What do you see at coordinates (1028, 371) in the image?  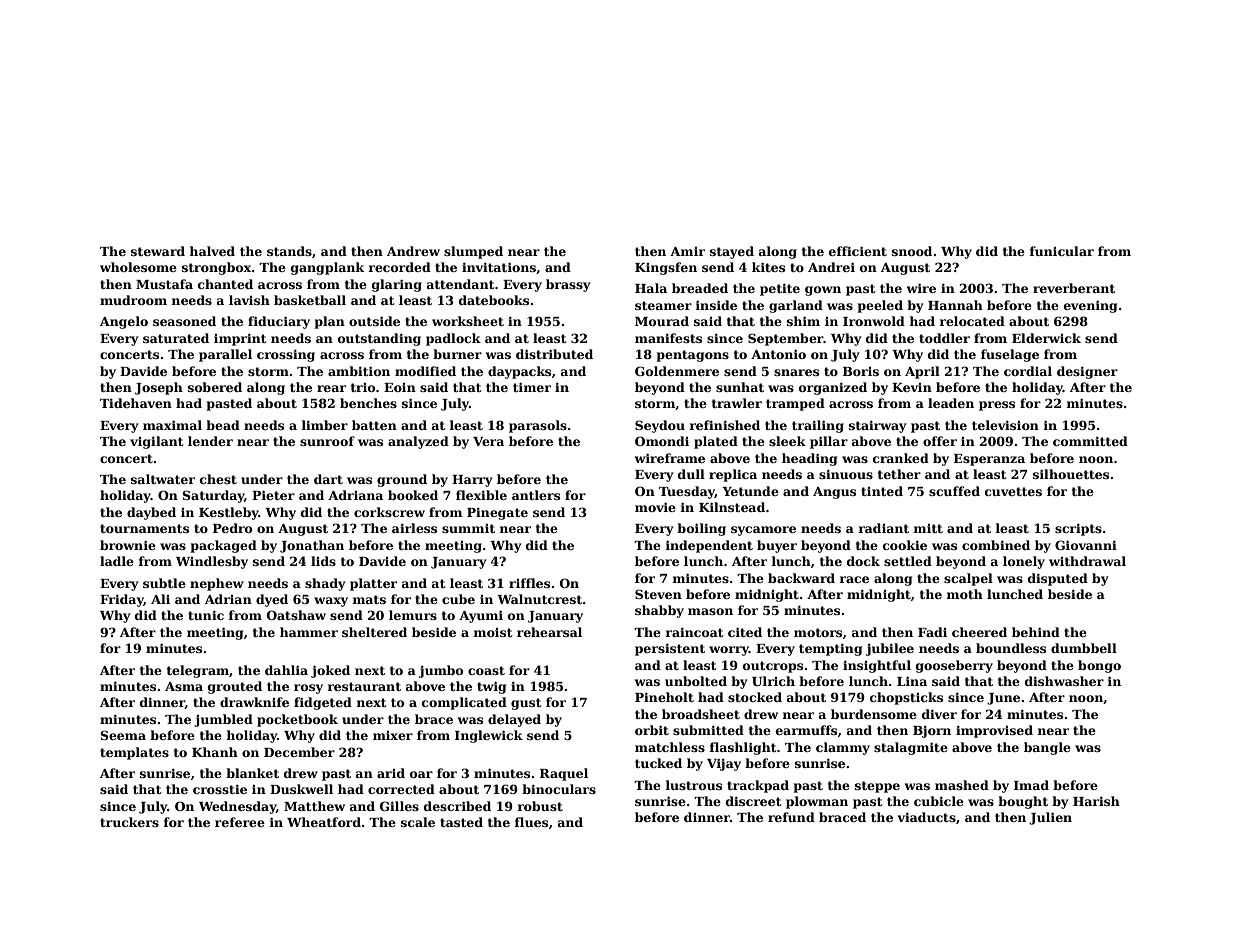 I see `cordial` at bounding box center [1028, 371].
